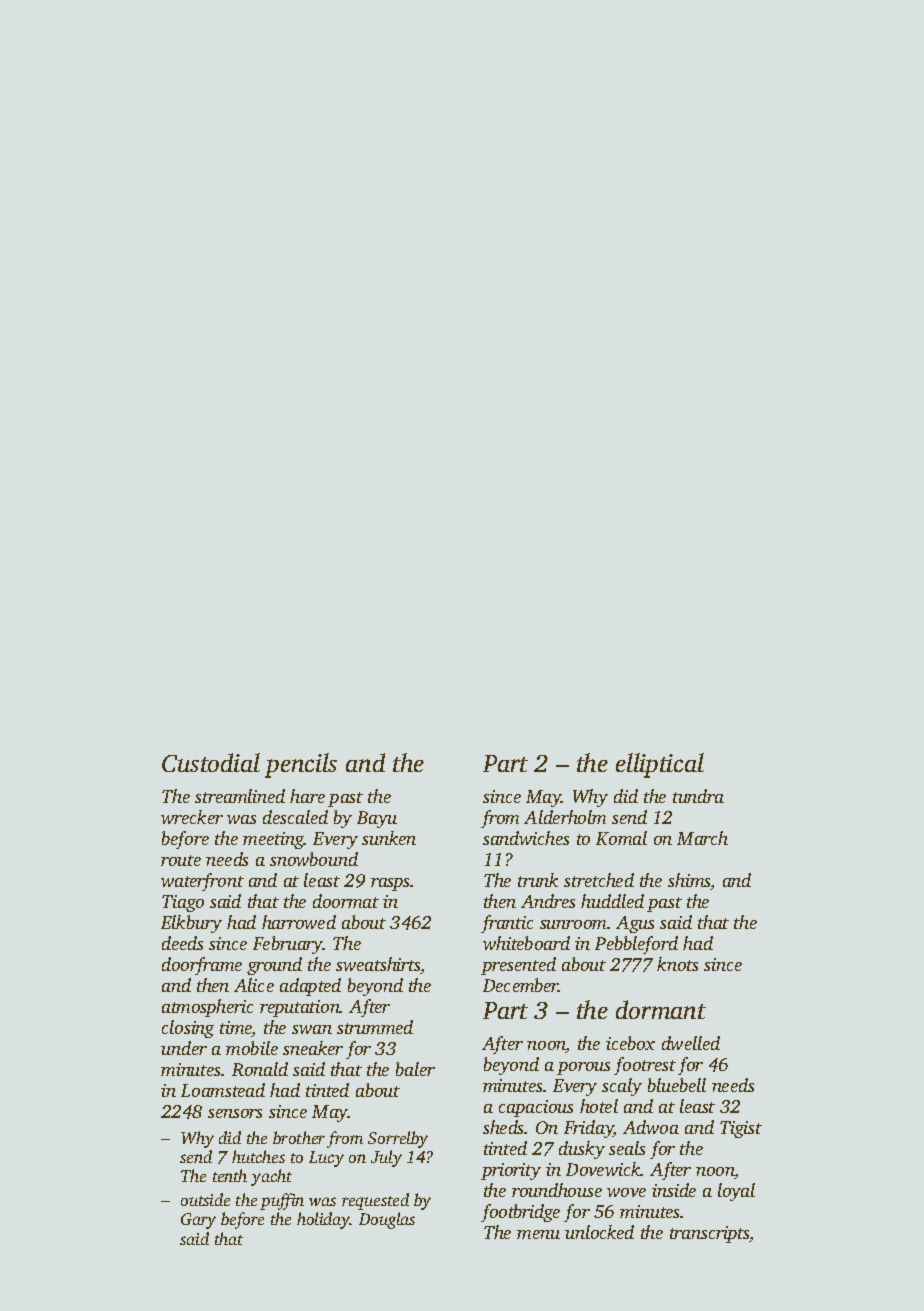 The width and height of the document is (924, 1311). Describe the element at coordinates (389, 838) in the document. I see `sunken` at that location.
